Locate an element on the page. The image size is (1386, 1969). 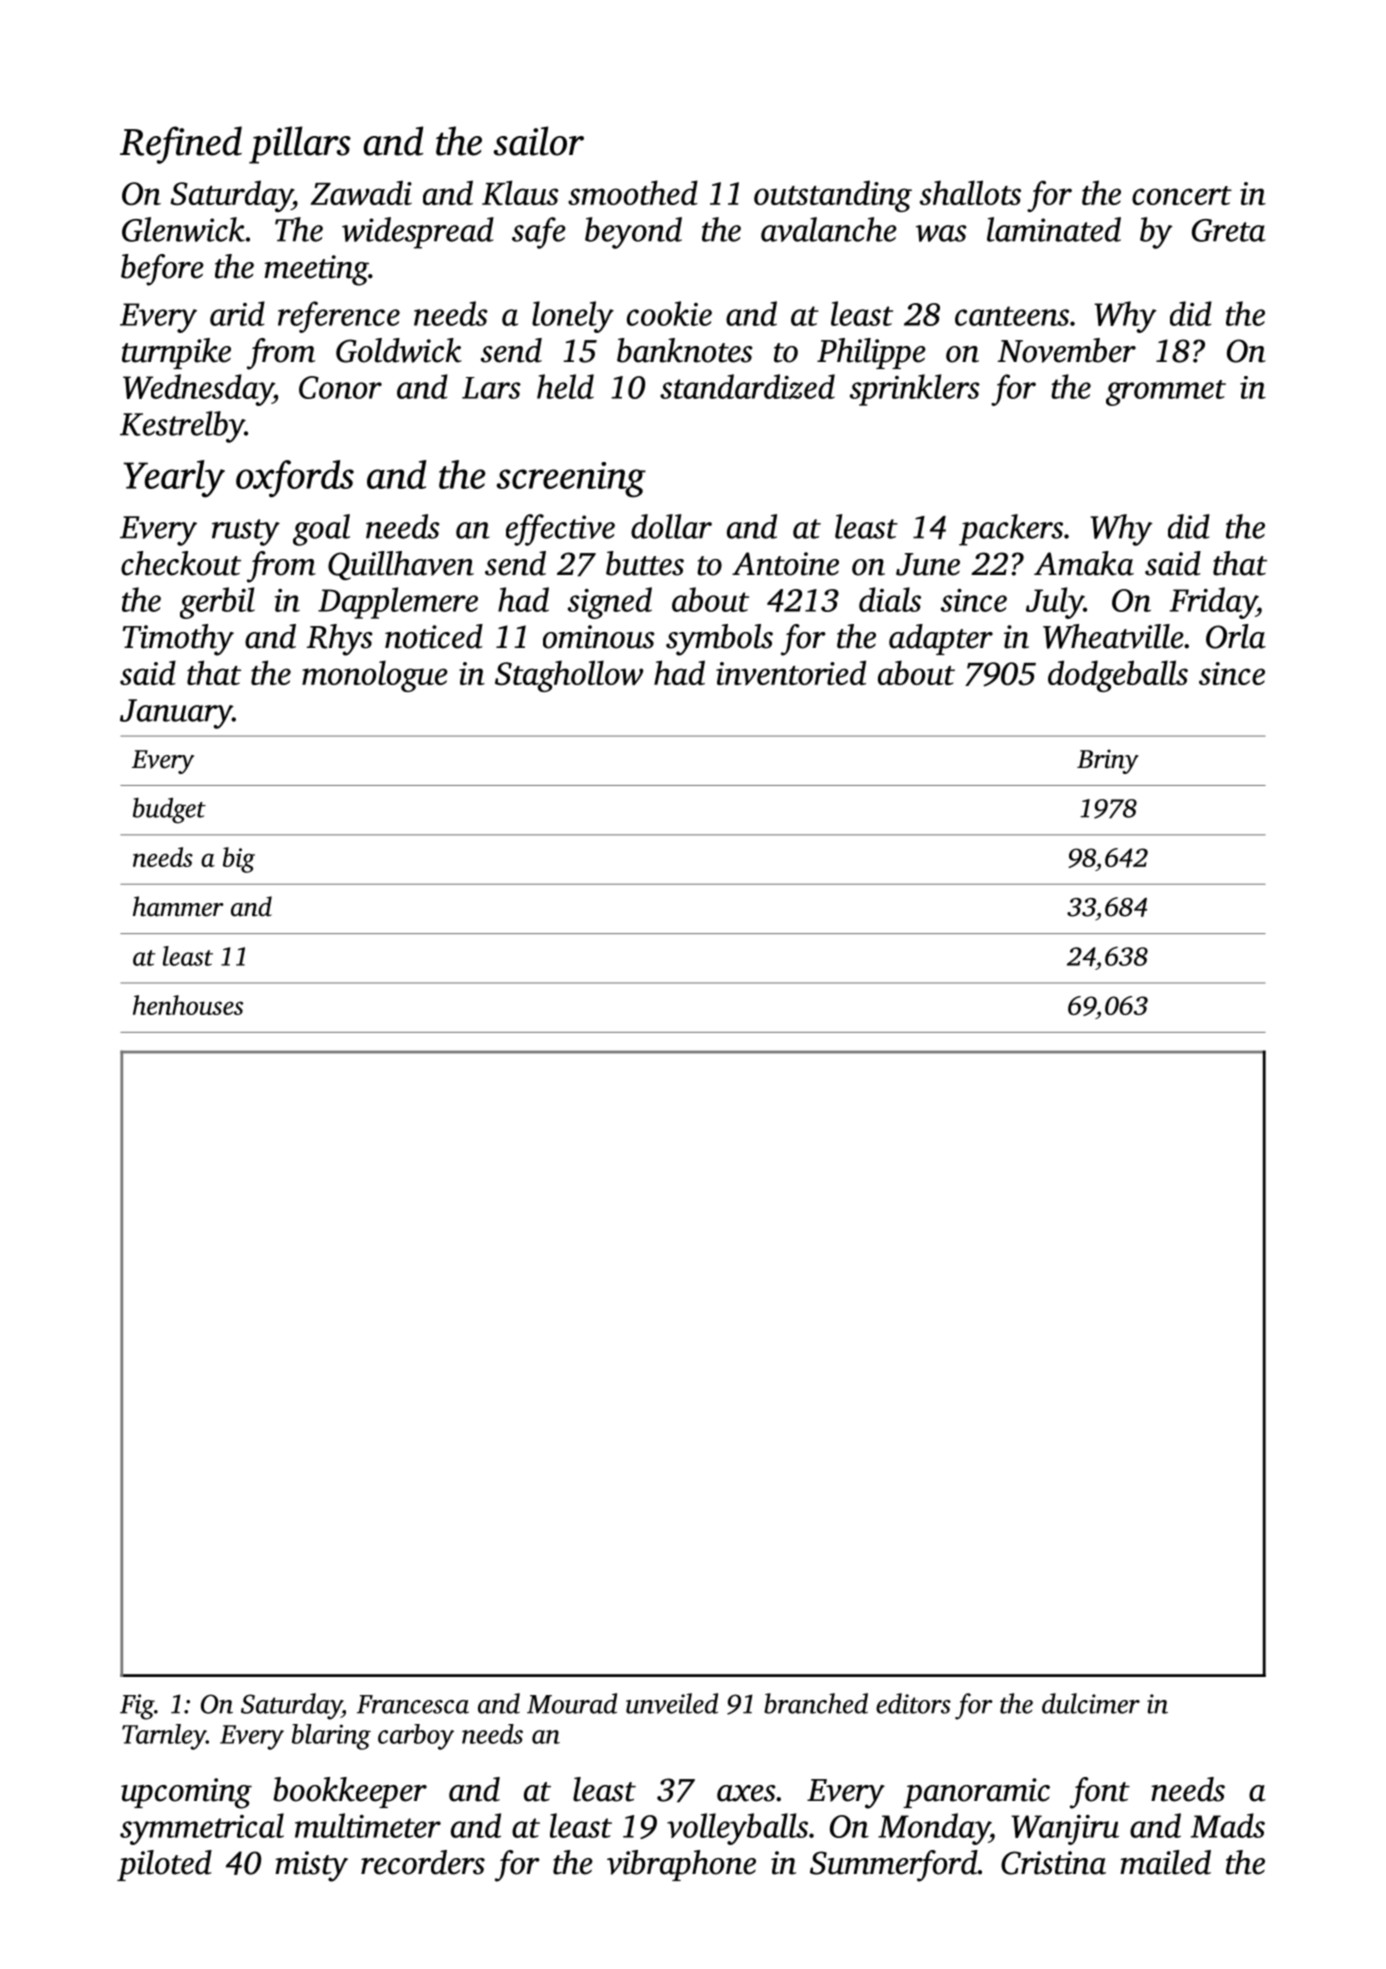
piloted is located at coordinates (164, 1865).
